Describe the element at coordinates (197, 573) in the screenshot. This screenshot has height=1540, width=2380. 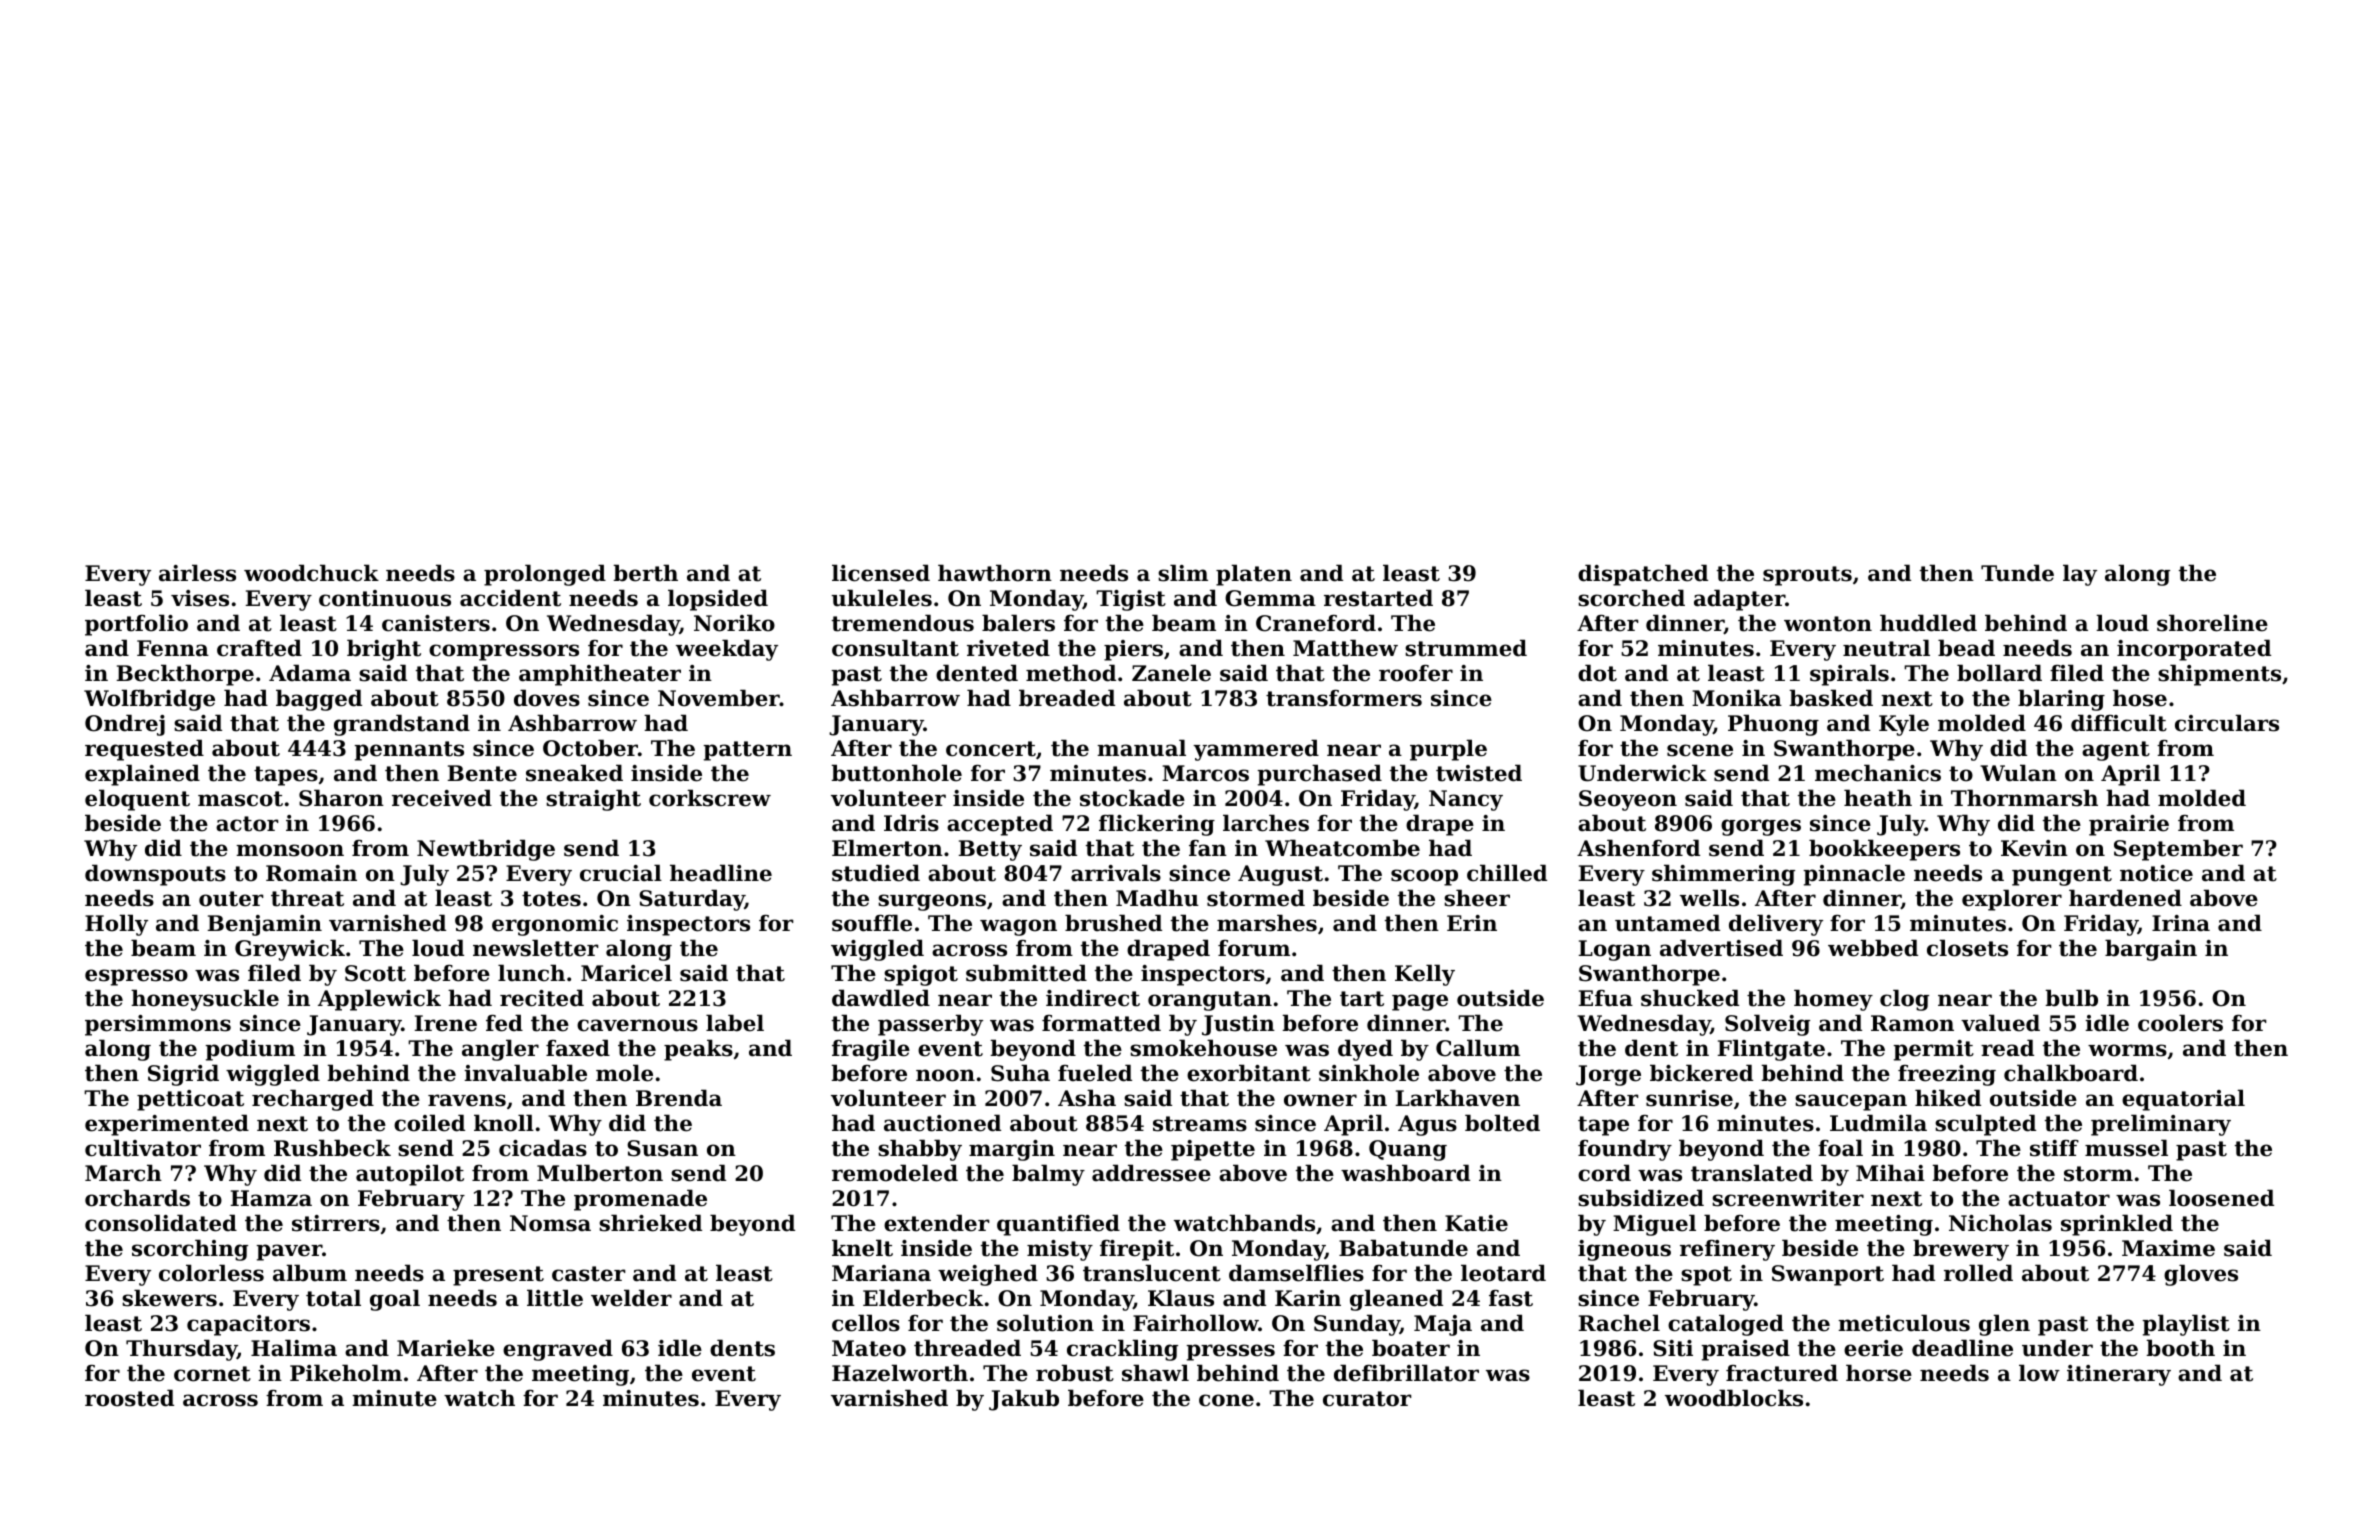
I see `airless` at that location.
